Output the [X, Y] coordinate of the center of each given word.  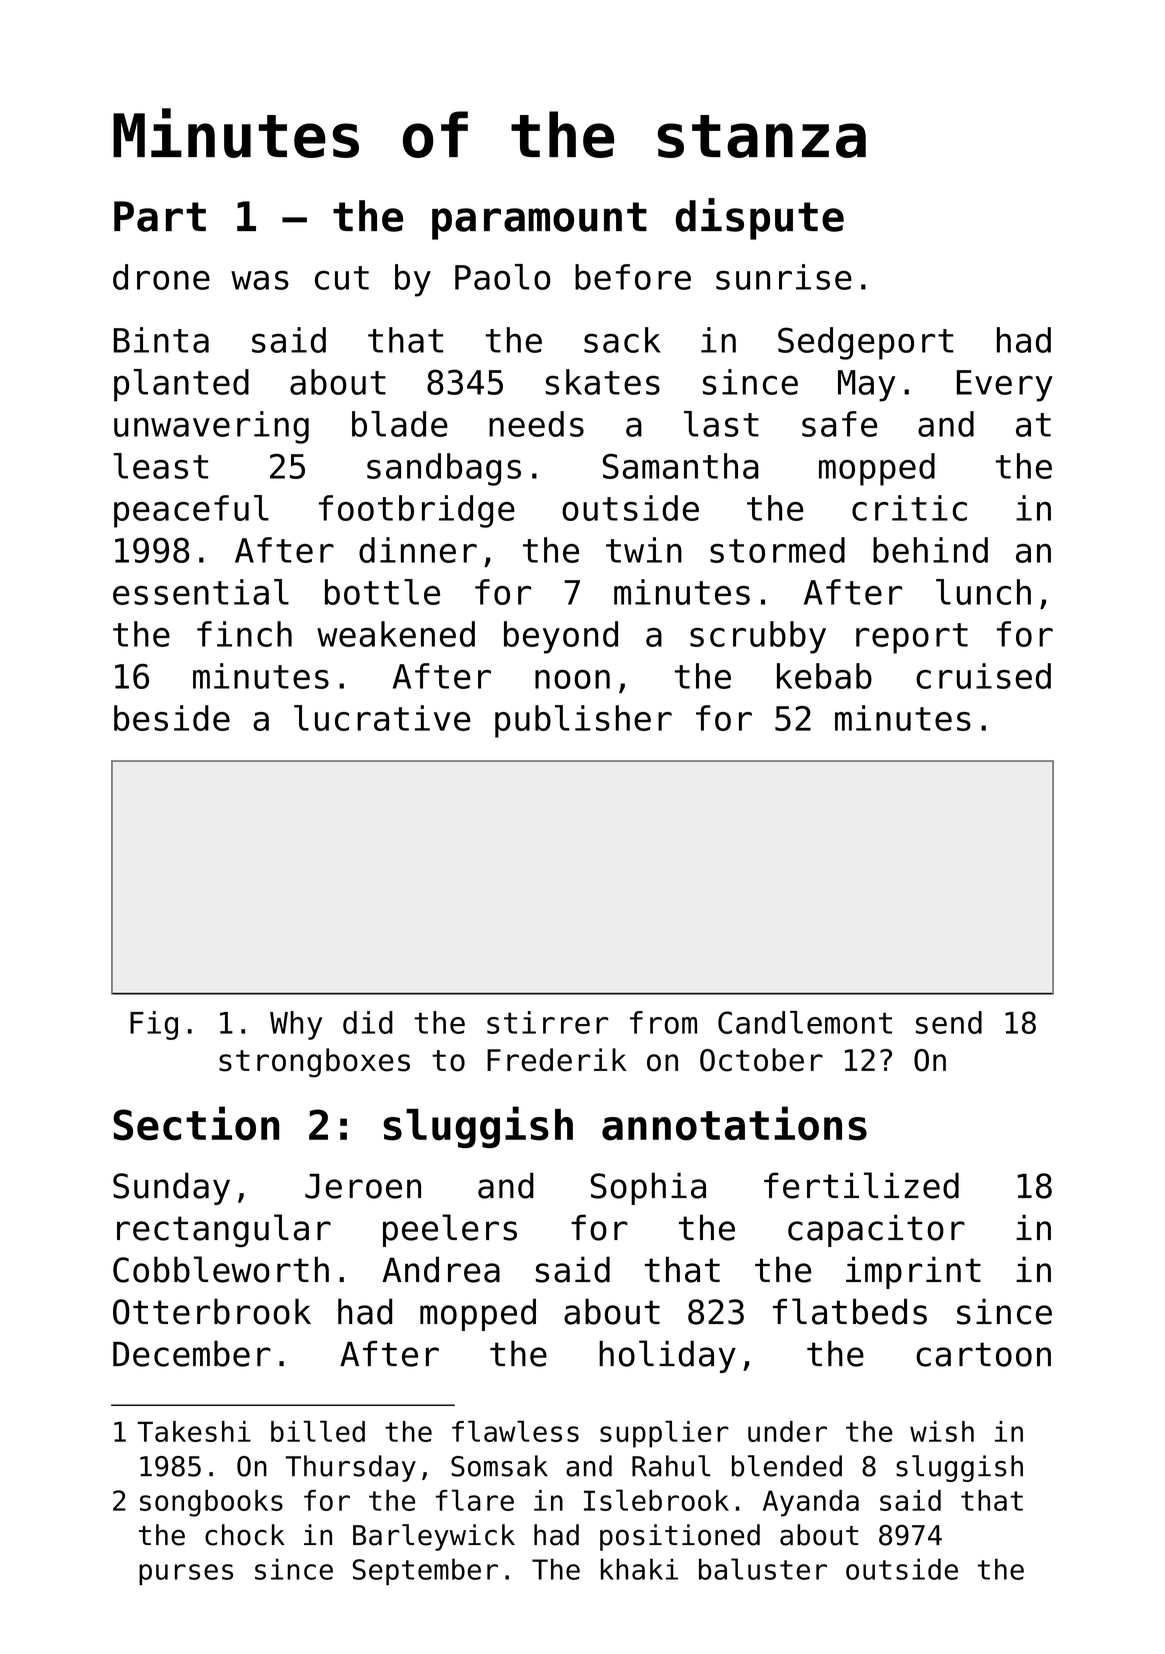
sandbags [444, 469]
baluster [763, 1569]
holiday [667, 1356]
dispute [760, 219]
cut [342, 278]
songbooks [211, 1503]
